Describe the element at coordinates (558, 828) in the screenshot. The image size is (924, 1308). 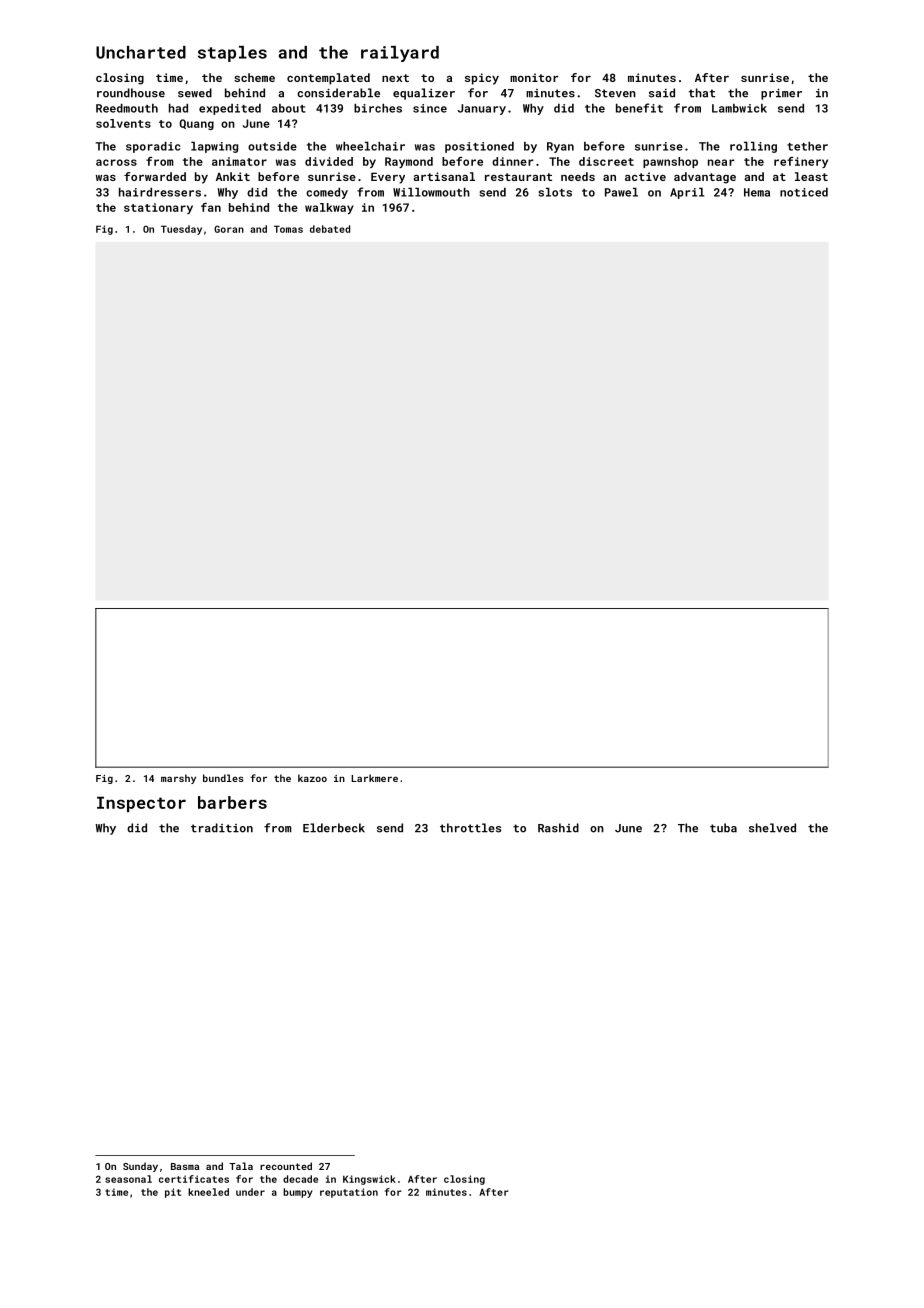
I see `Rashid` at that location.
